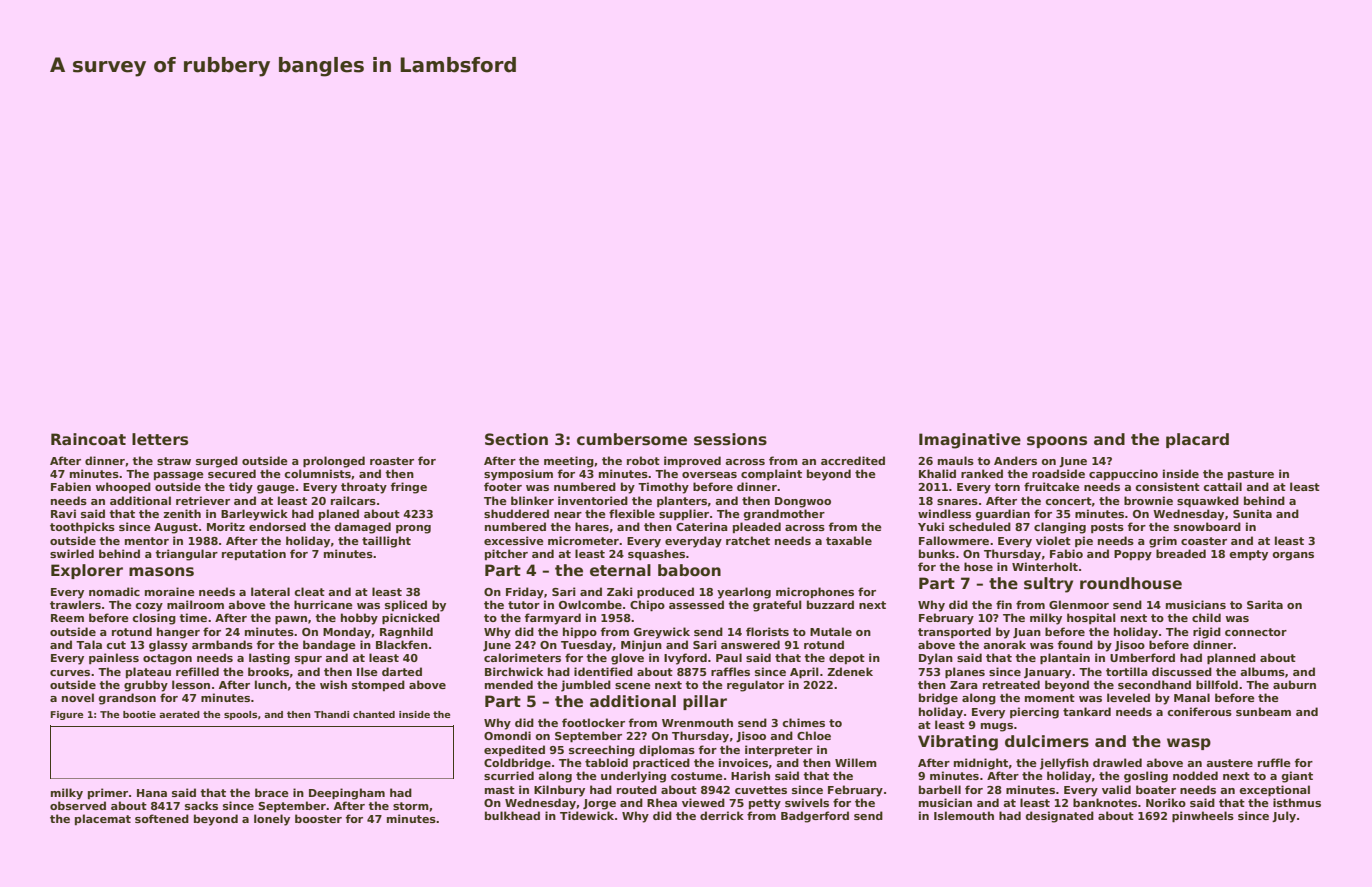 The height and width of the page is (887, 1372). What do you see at coordinates (123, 487) in the page?
I see `whooped` at bounding box center [123, 487].
